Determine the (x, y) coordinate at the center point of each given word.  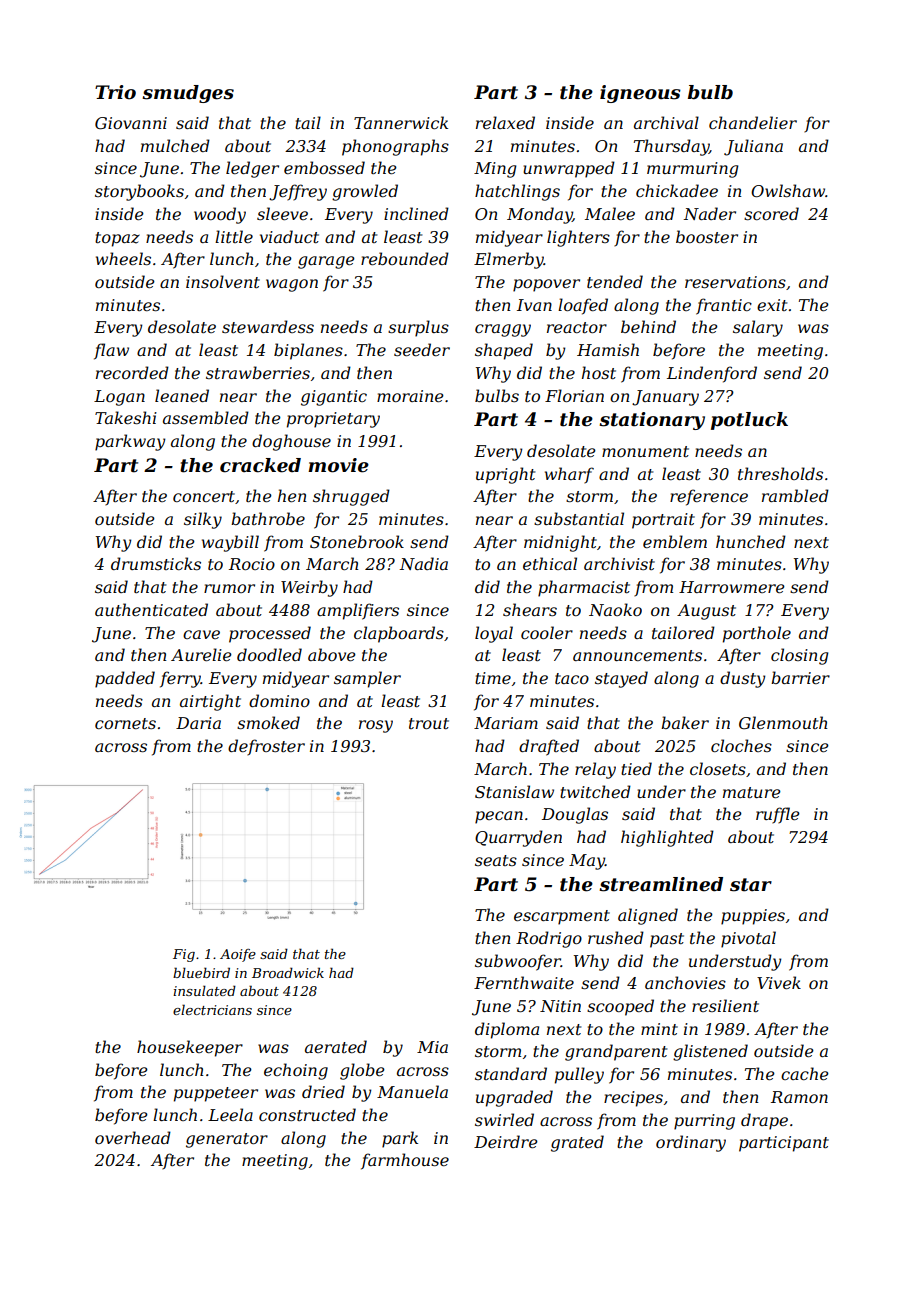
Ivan (534, 305)
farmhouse (405, 1161)
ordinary (691, 1143)
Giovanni (131, 123)
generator (227, 1140)
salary (758, 328)
